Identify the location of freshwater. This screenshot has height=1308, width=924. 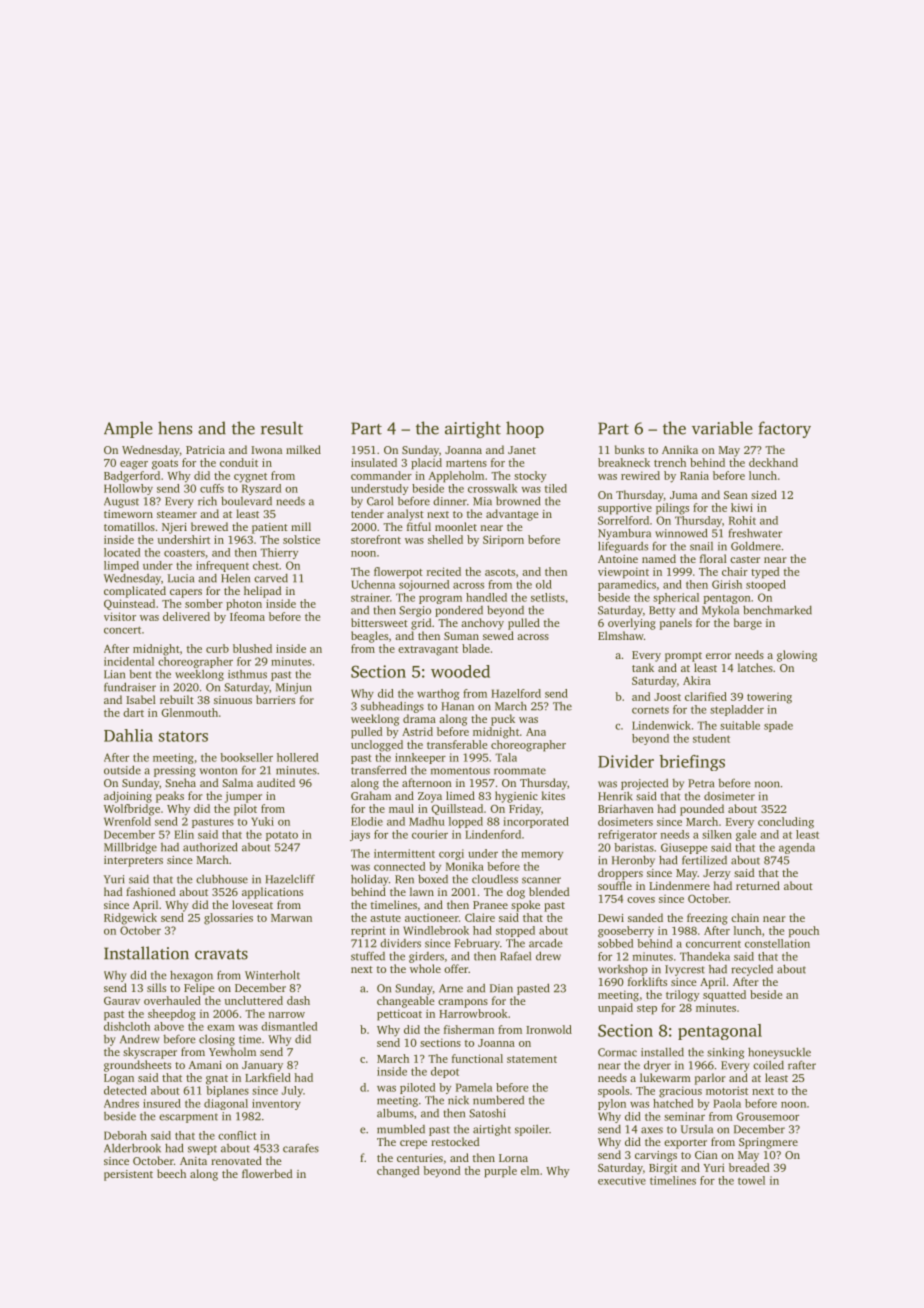
(755, 533).
